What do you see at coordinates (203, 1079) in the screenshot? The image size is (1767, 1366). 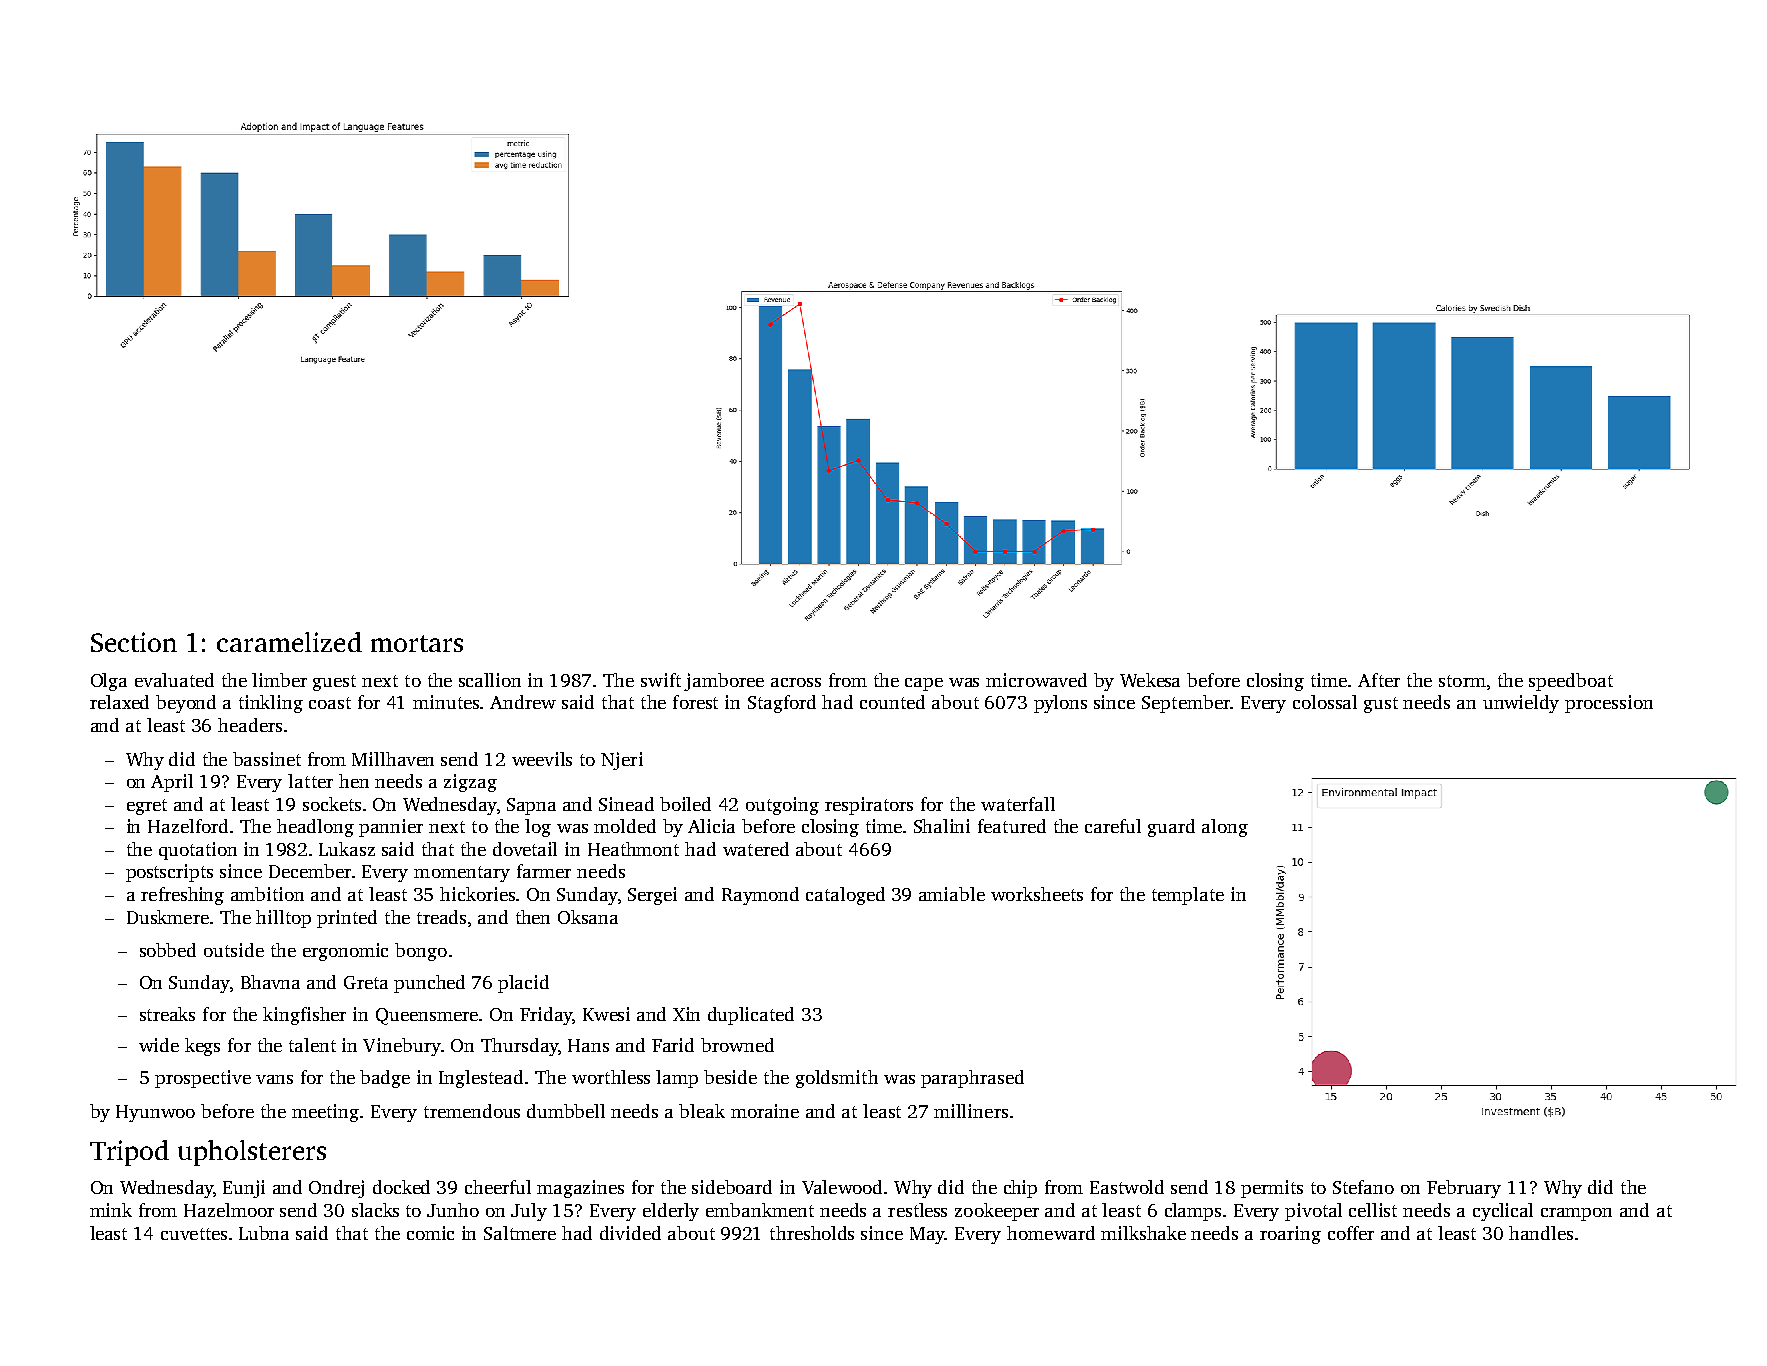 I see `prospective` at bounding box center [203, 1079].
